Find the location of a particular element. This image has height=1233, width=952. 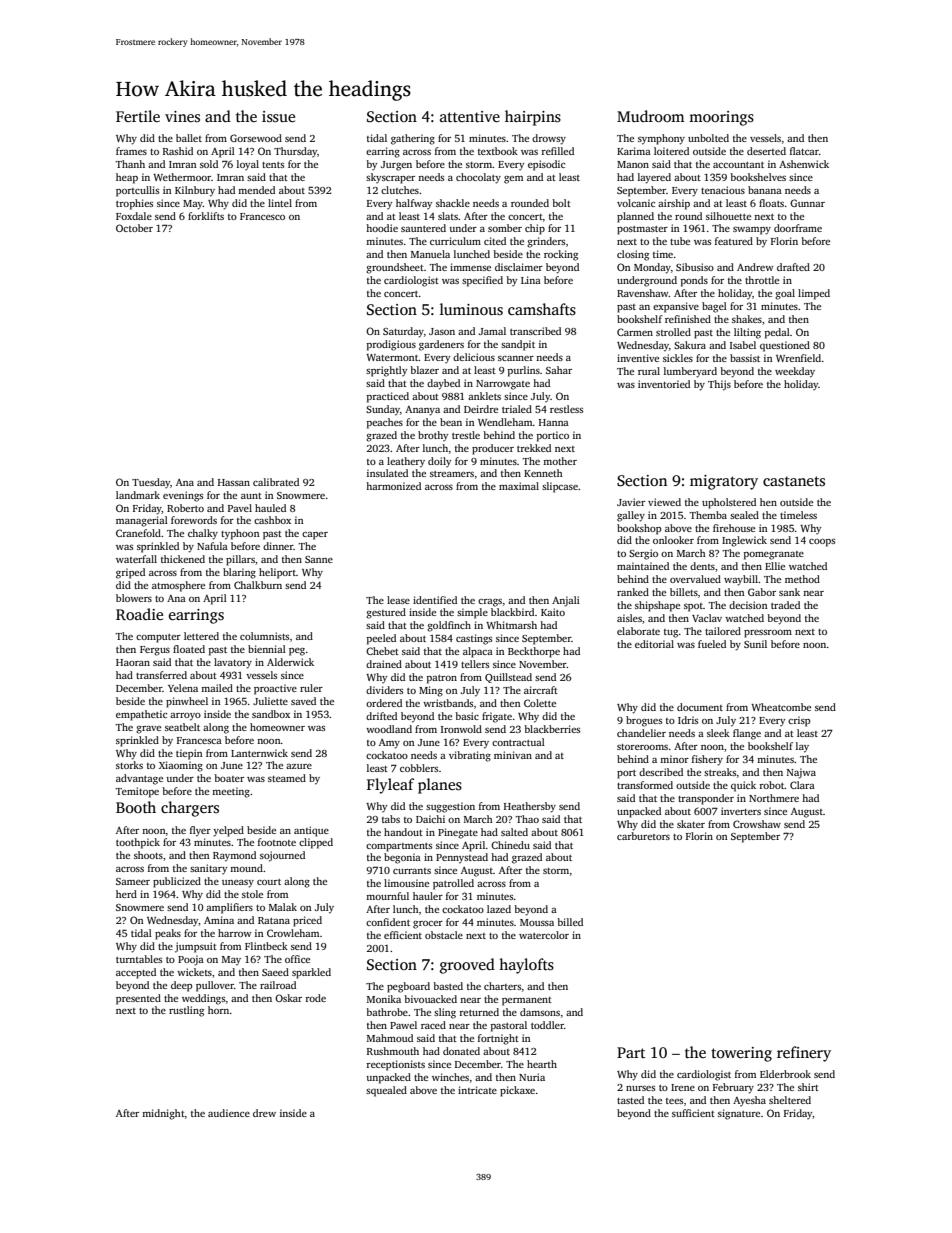

attentive is located at coordinates (470, 116).
